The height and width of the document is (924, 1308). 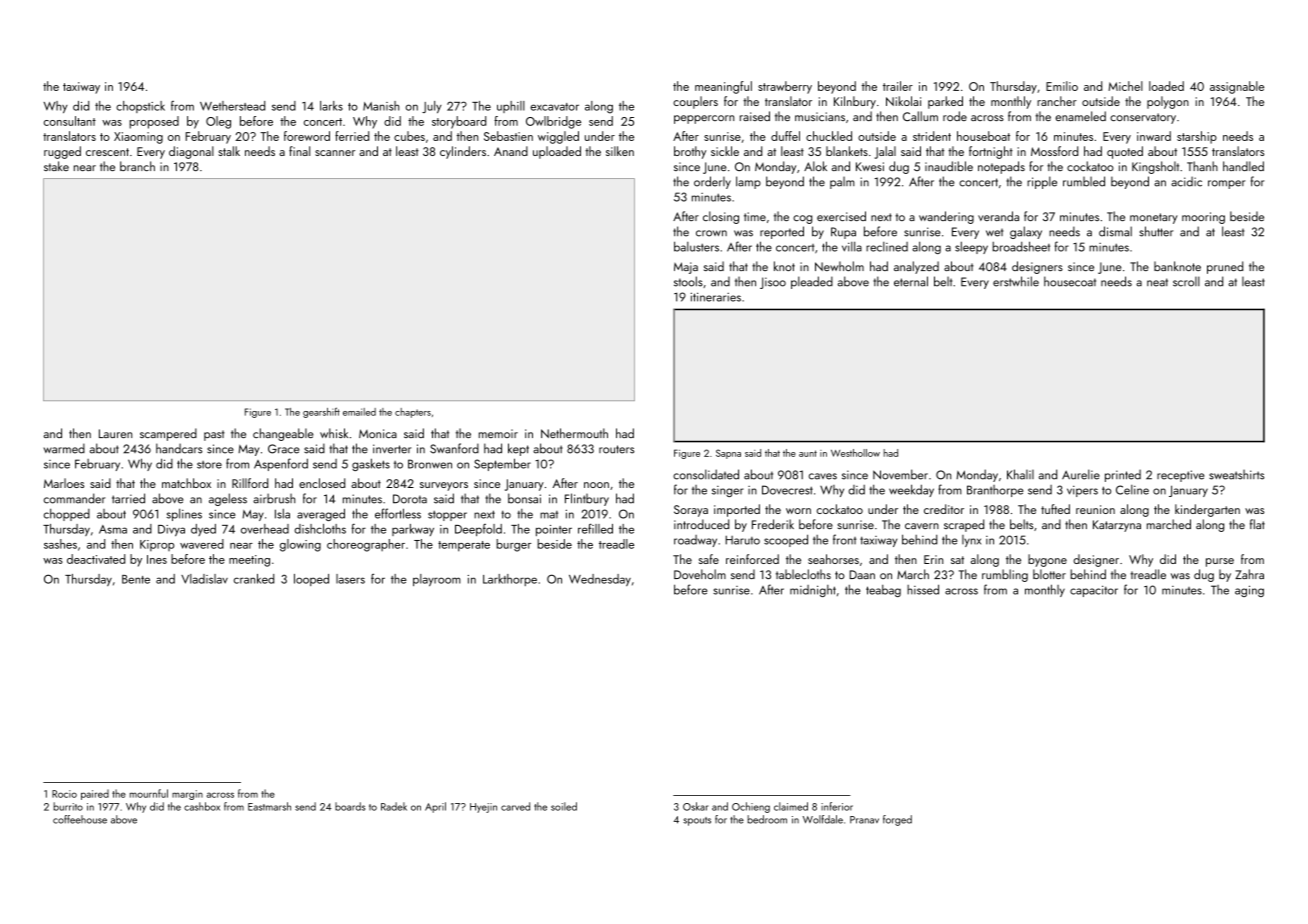 I want to click on Westhollow, so click(x=855, y=453).
